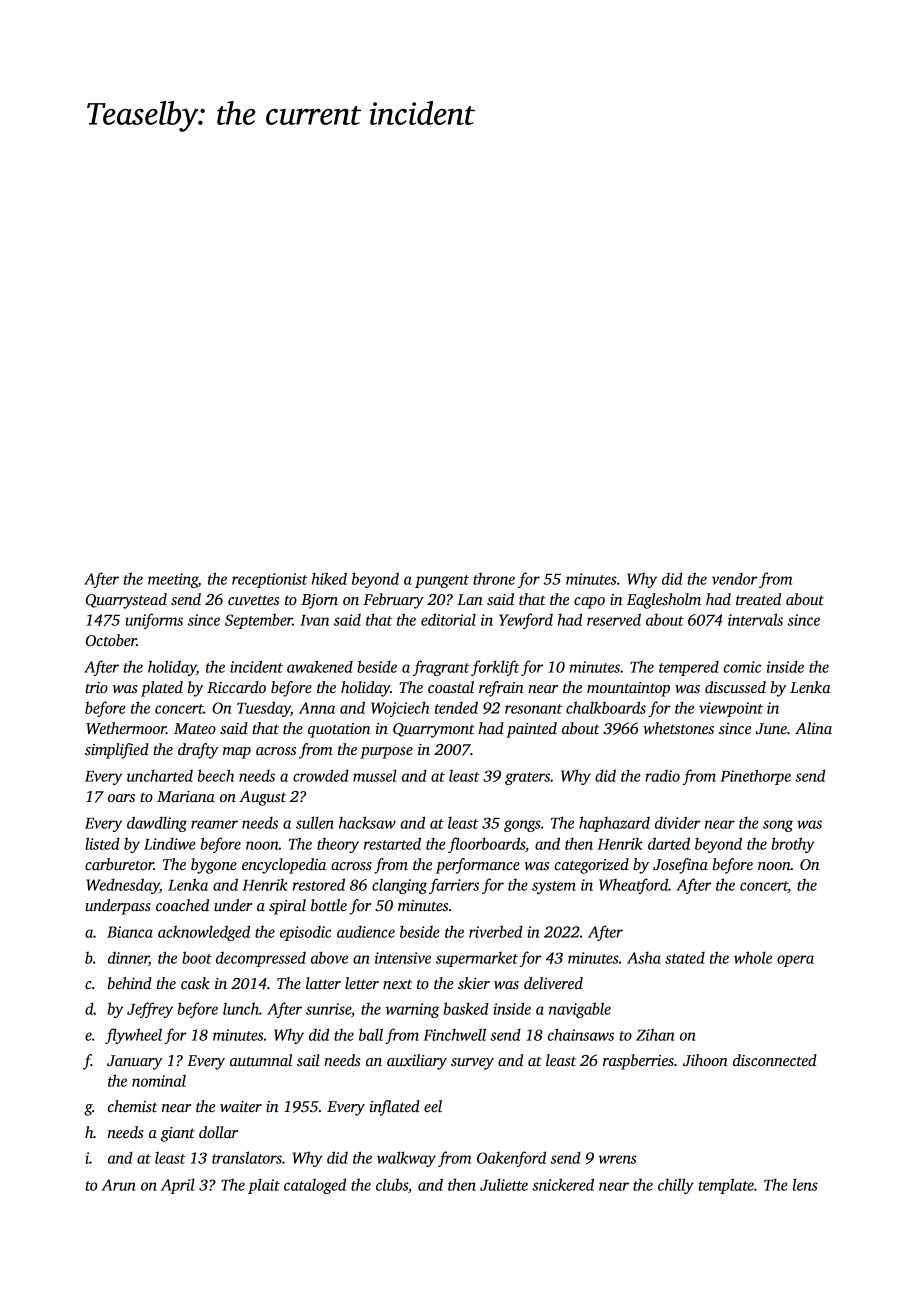  Describe the element at coordinates (454, 886) in the screenshot. I see `farriers` at that location.
